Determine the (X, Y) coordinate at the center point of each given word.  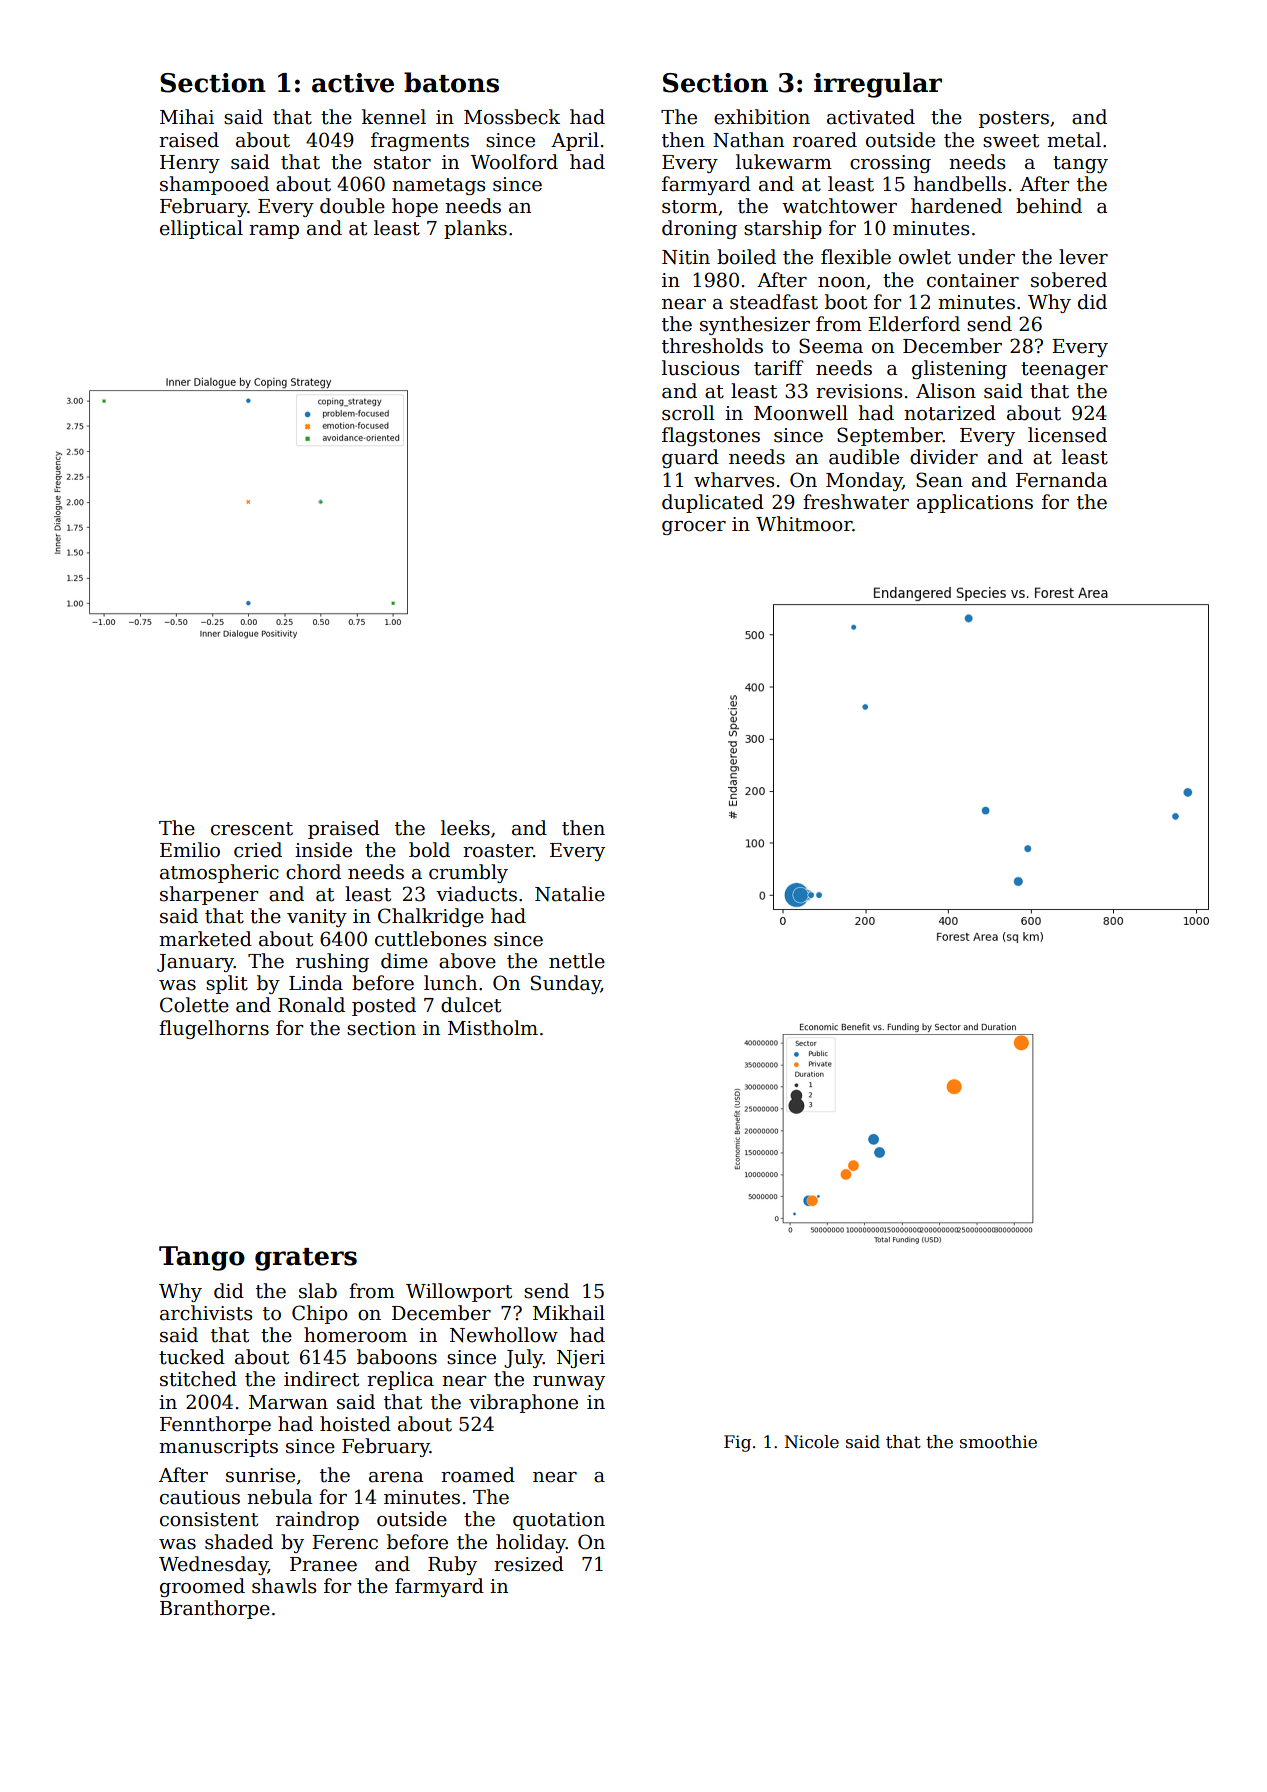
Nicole (812, 1442)
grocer (694, 528)
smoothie (998, 1442)
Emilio (190, 850)
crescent (252, 829)
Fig (737, 1443)
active (353, 83)
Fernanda (1062, 480)
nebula (280, 1497)
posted (384, 1006)
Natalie (570, 894)
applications (975, 503)
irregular (878, 85)
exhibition (762, 117)
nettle (577, 961)
